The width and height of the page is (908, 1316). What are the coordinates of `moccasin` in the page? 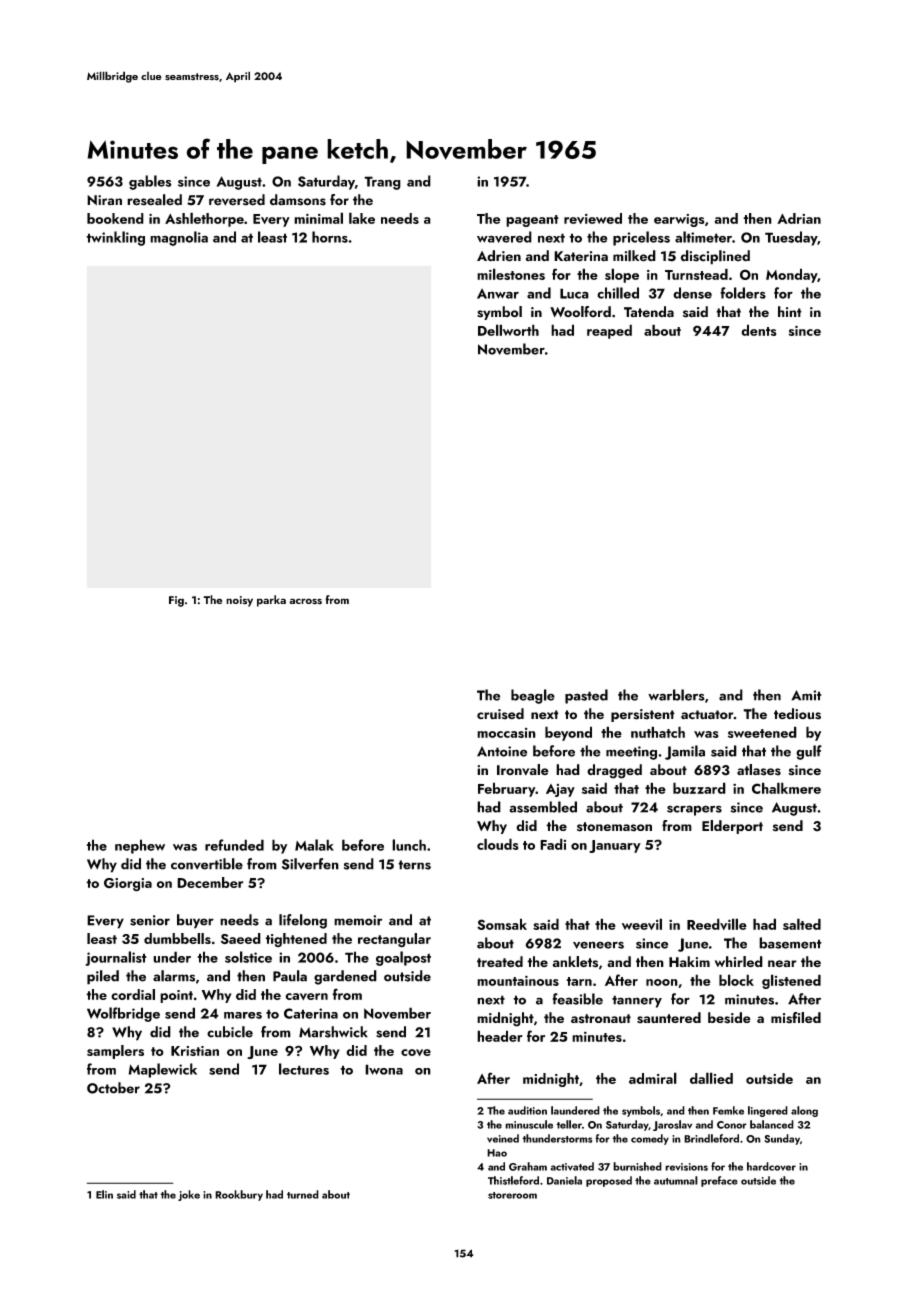 It's located at (506, 733).
